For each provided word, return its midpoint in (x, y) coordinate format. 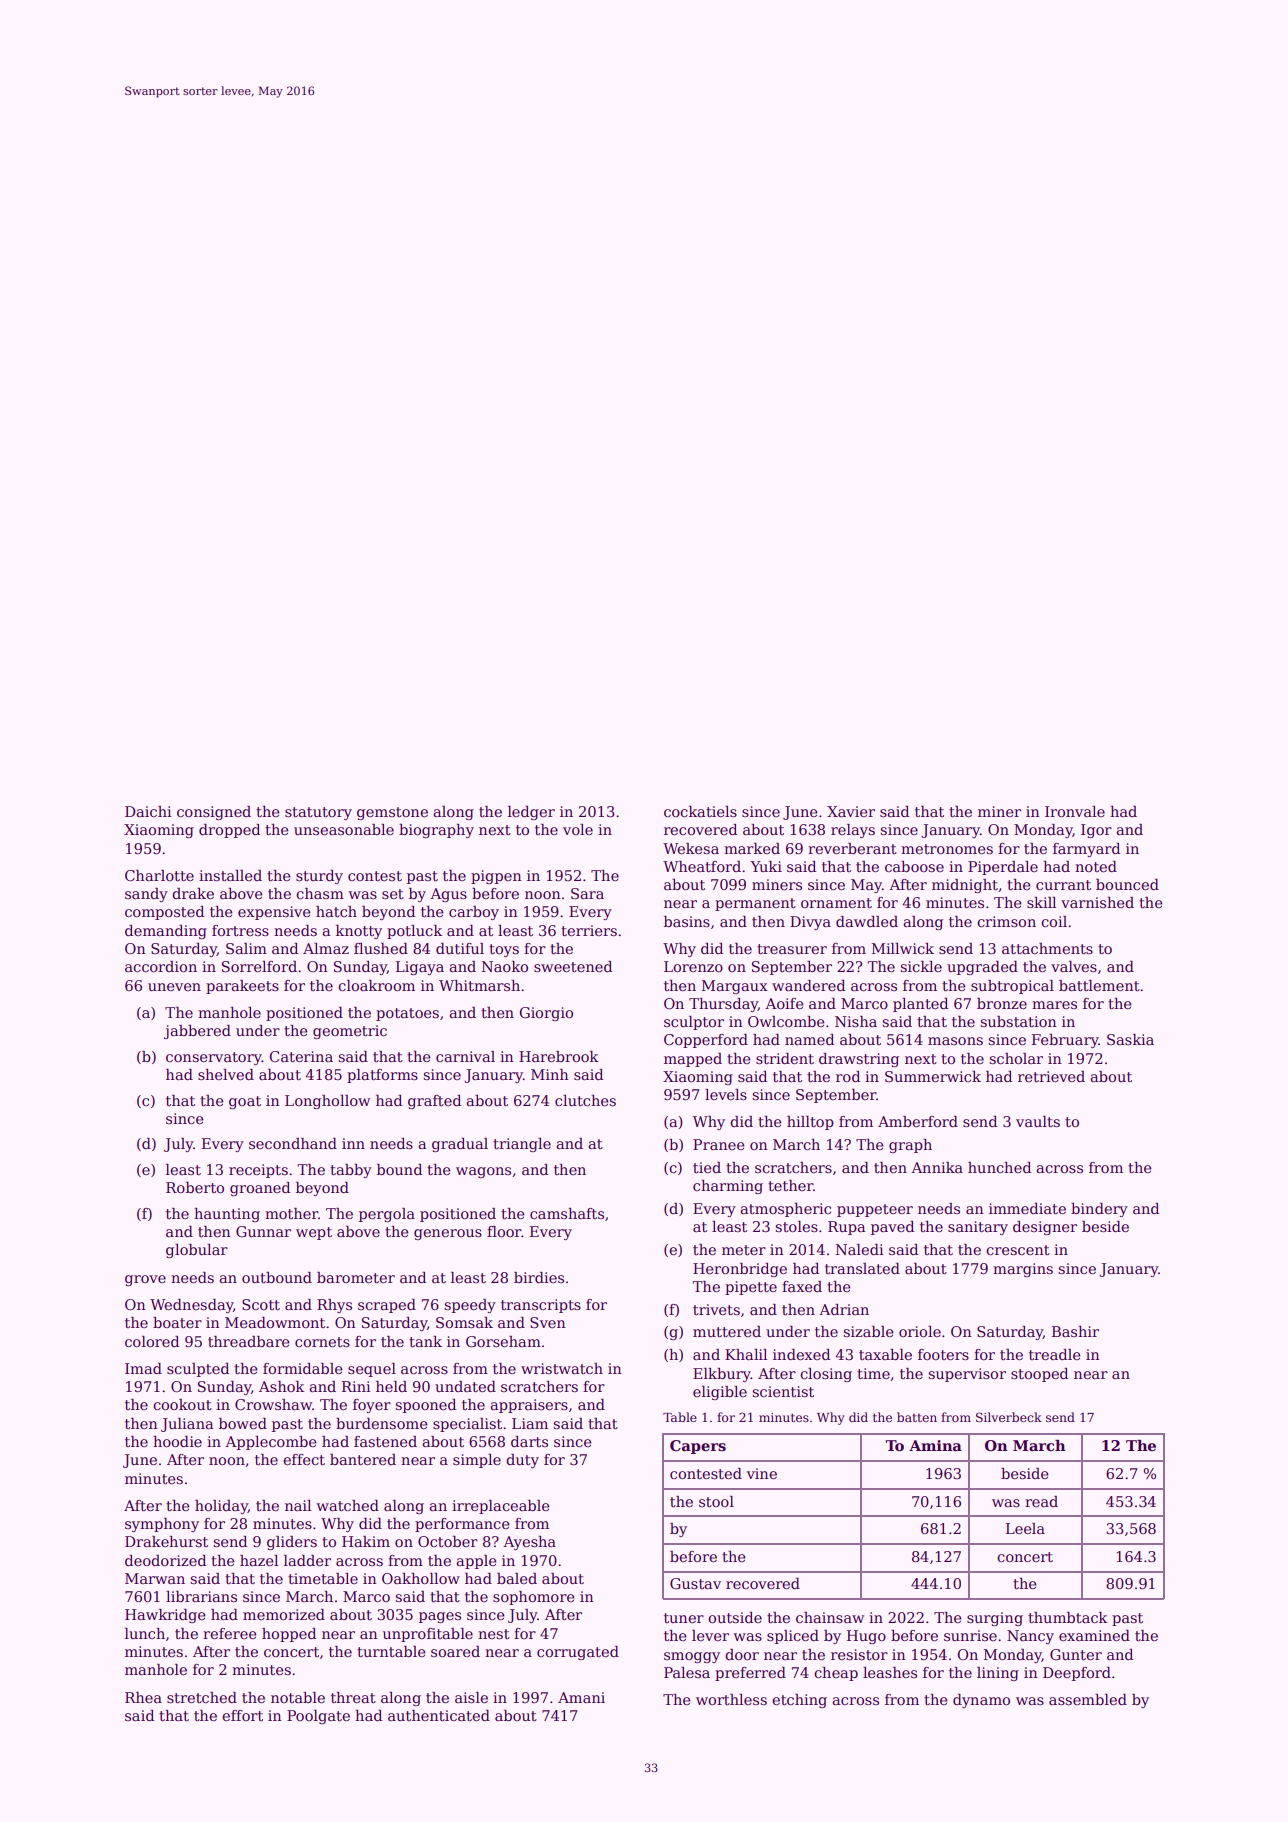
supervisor (967, 1375)
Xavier (851, 811)
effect (304, 1459)
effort (242, 1715)
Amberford (918, 1121)
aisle (471, 1697)
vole (578, 829)
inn (353, 1143)
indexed (801, 1354)
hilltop (810, 1123)
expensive (274, 913)
